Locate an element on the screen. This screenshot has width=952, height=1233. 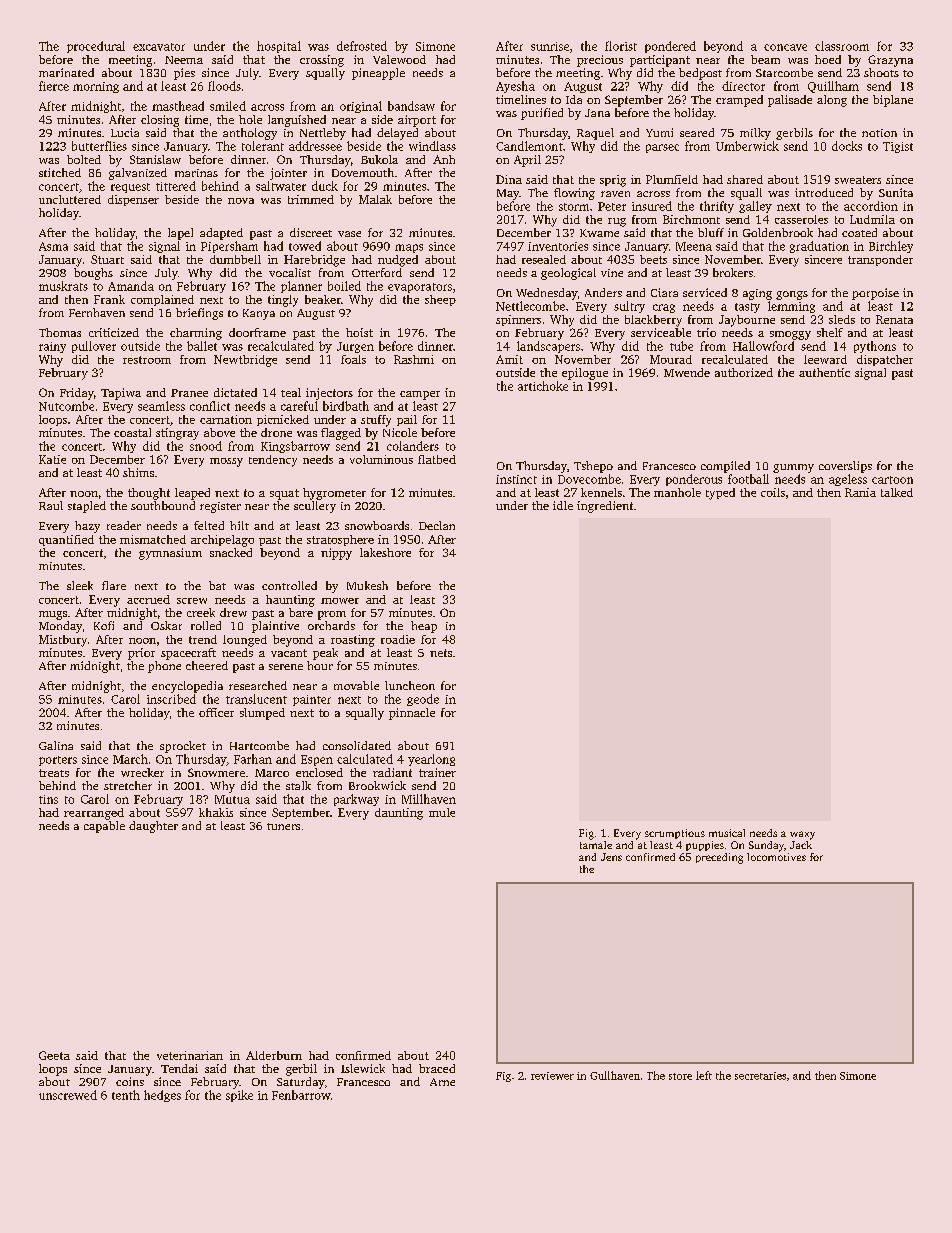
Starcombe is located at coordinates (784, 72).
